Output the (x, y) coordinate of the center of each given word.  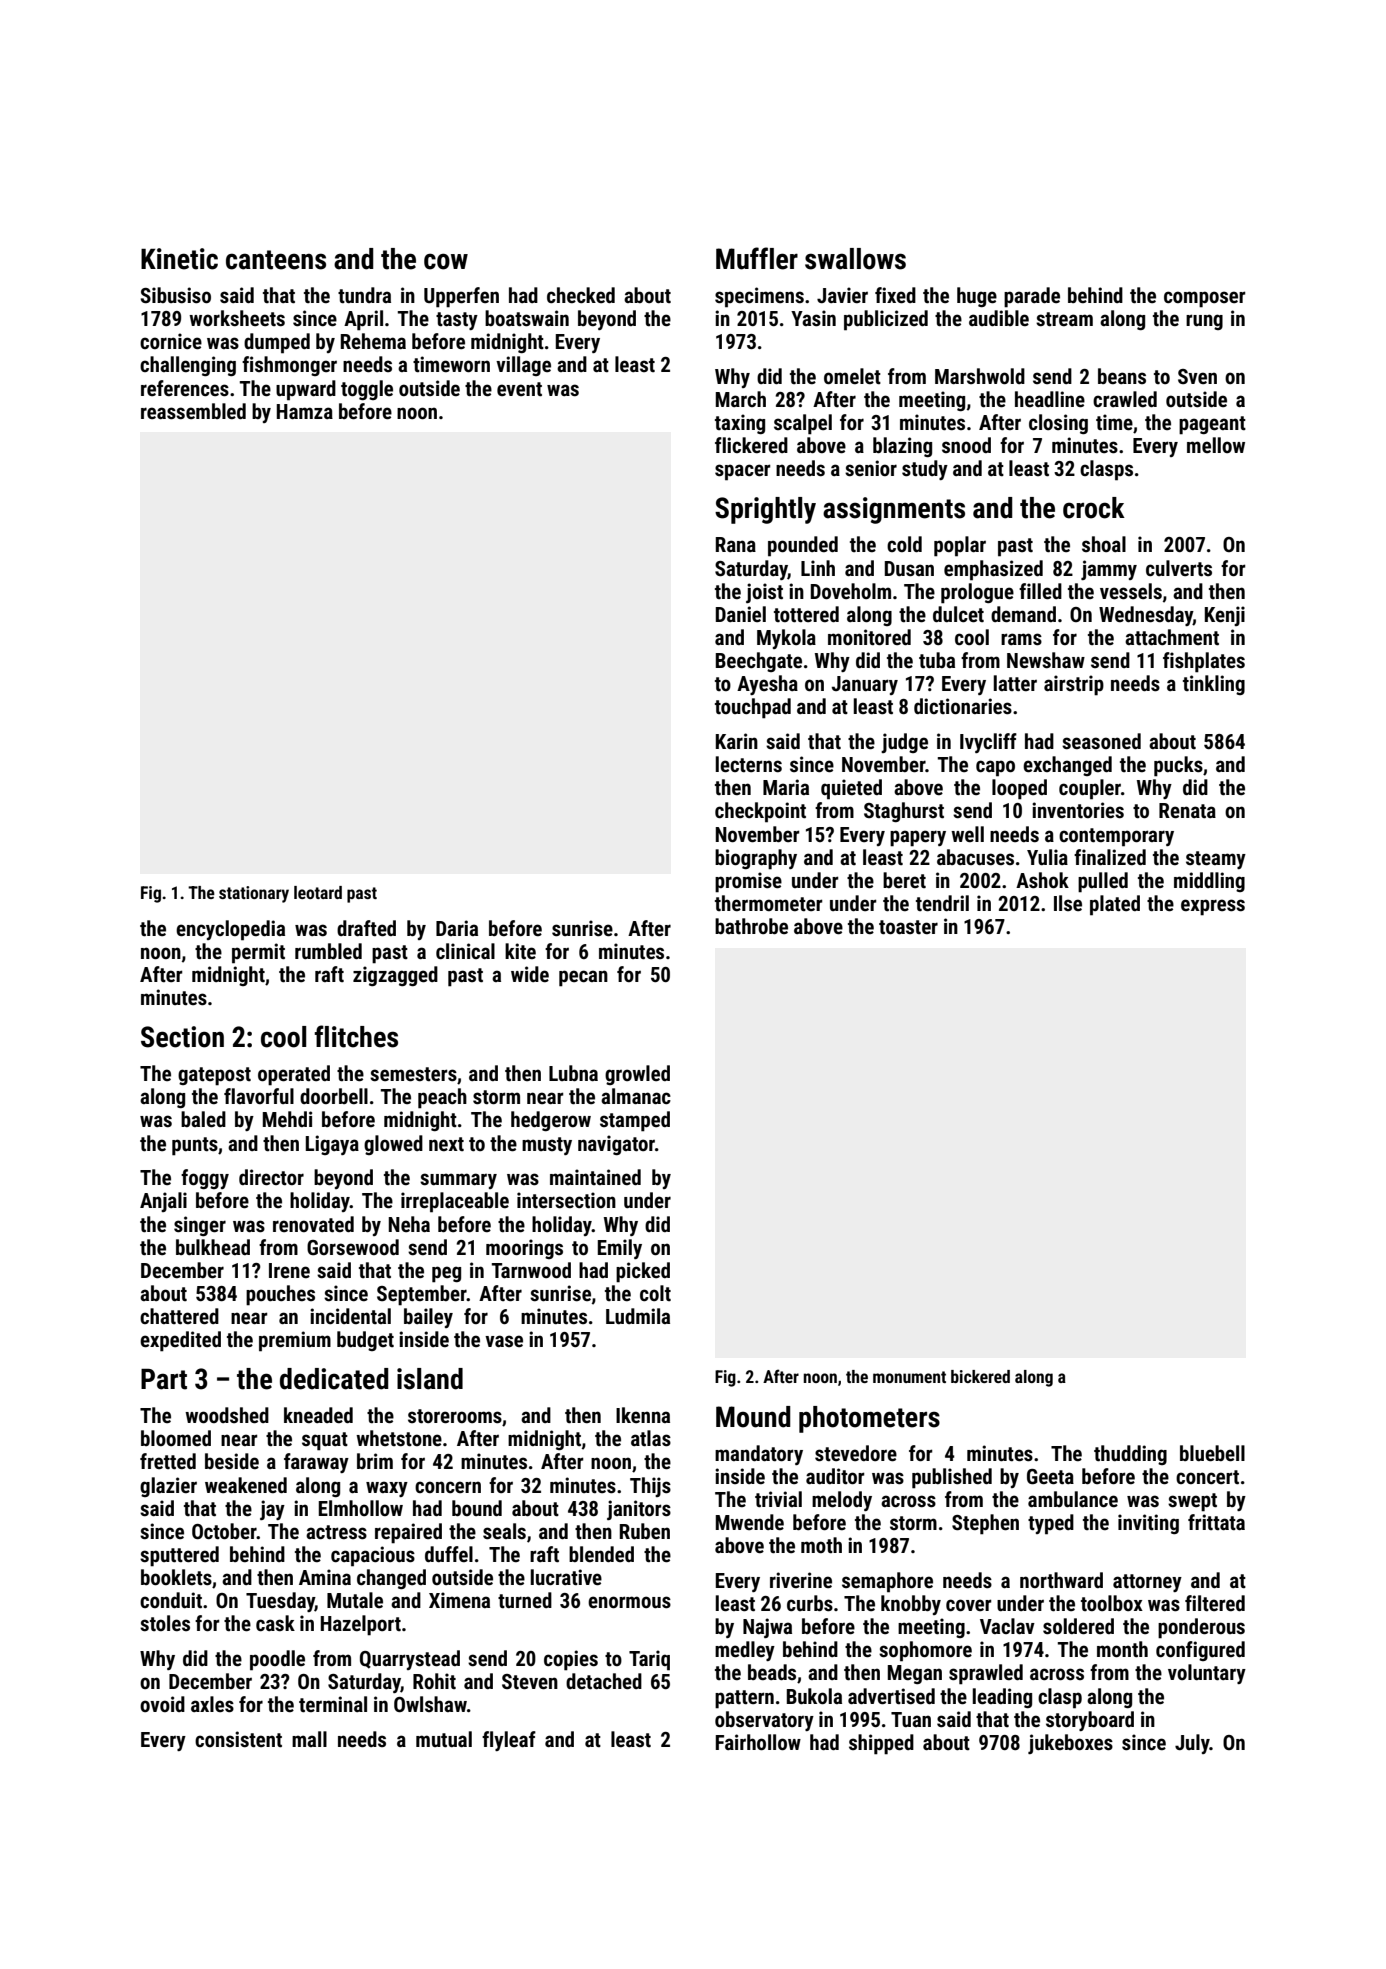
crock (1094, 508)
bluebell (1212, 1453)
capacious (373, 1556)
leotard (318, 892)
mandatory (759, 1455)
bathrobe (751, 926)
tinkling (1214, 685)
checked (581, 295)
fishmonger (289, 366)
